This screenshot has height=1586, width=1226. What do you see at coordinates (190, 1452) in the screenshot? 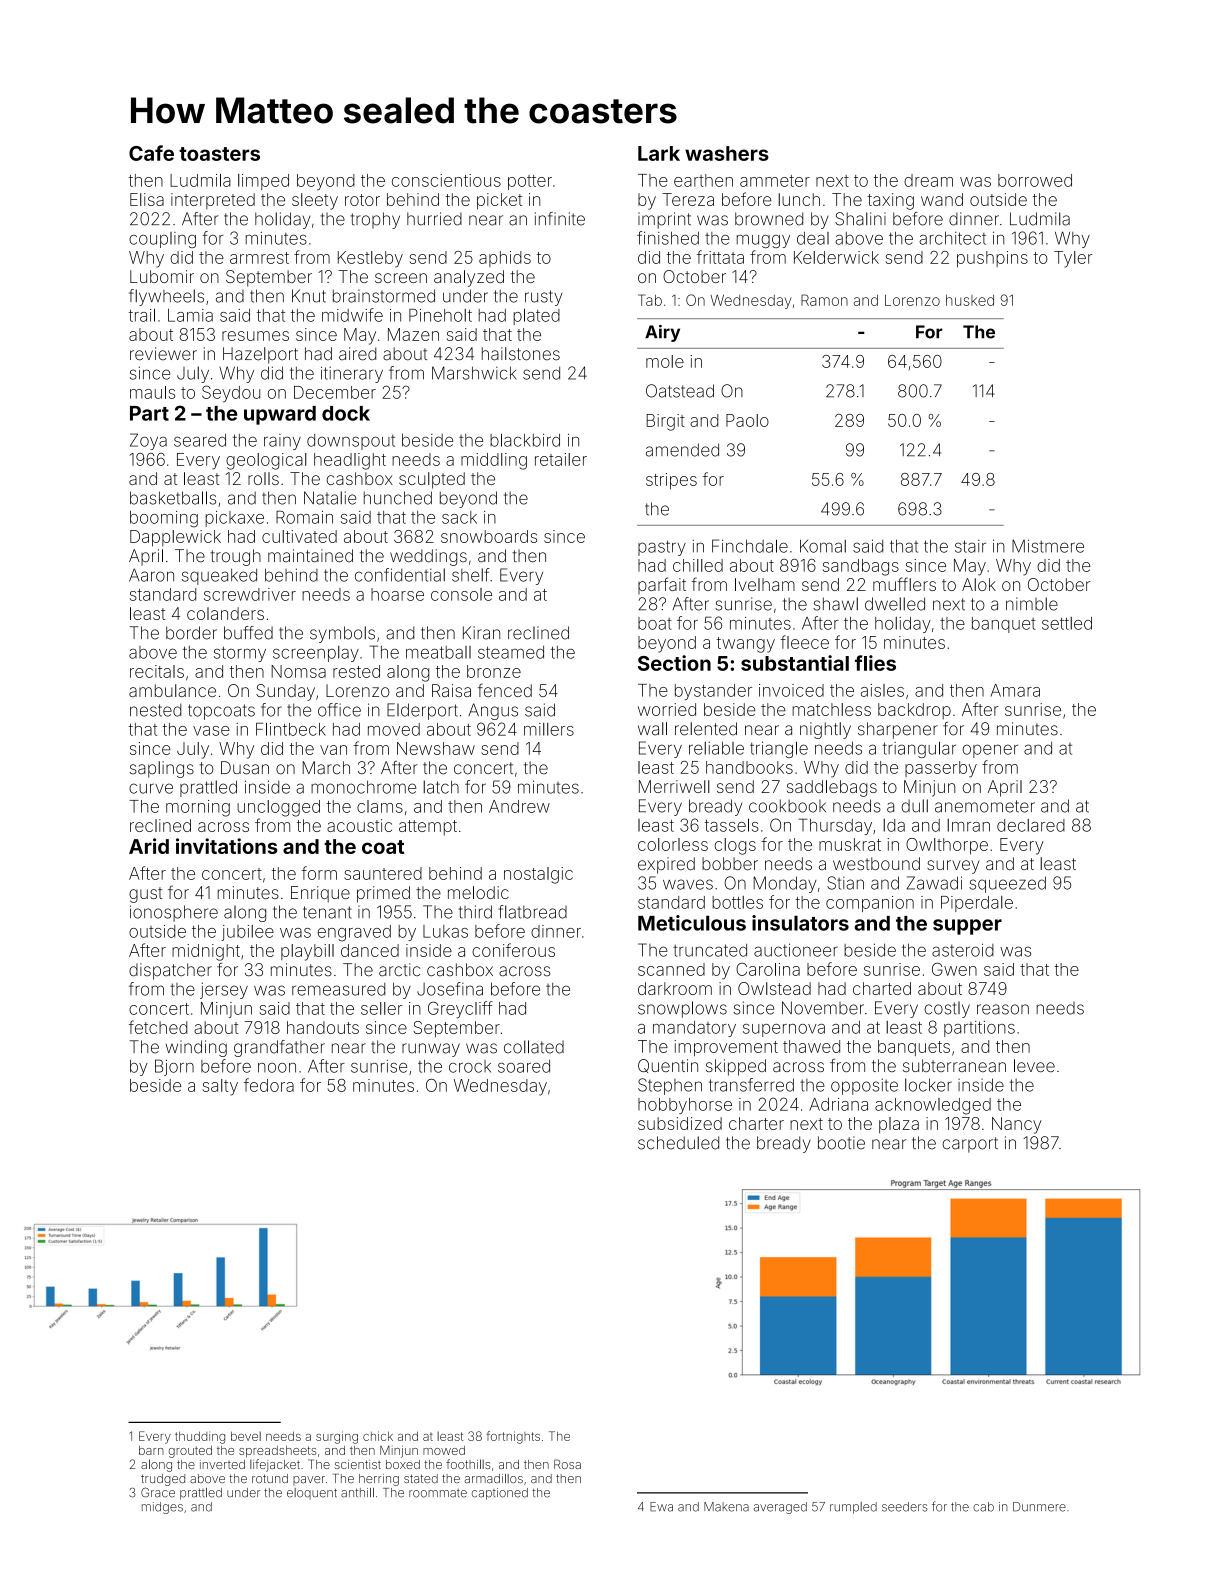
I see `grouted` at bounding box center [190, 1452].
